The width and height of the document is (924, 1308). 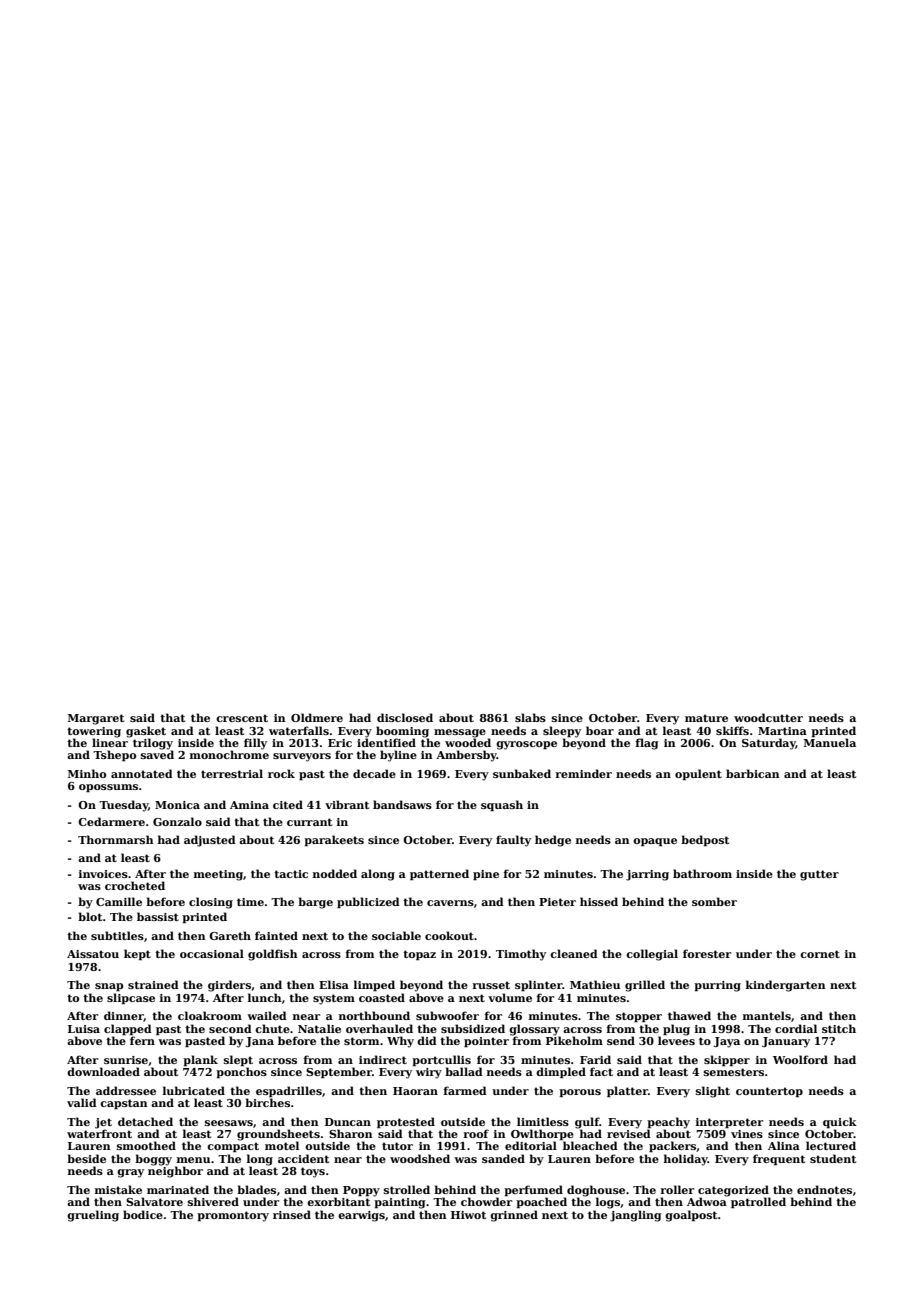 What do you see at coordinates (587, 1123) in the document?
I see `gulf` at bounding box center [587, 1123].
